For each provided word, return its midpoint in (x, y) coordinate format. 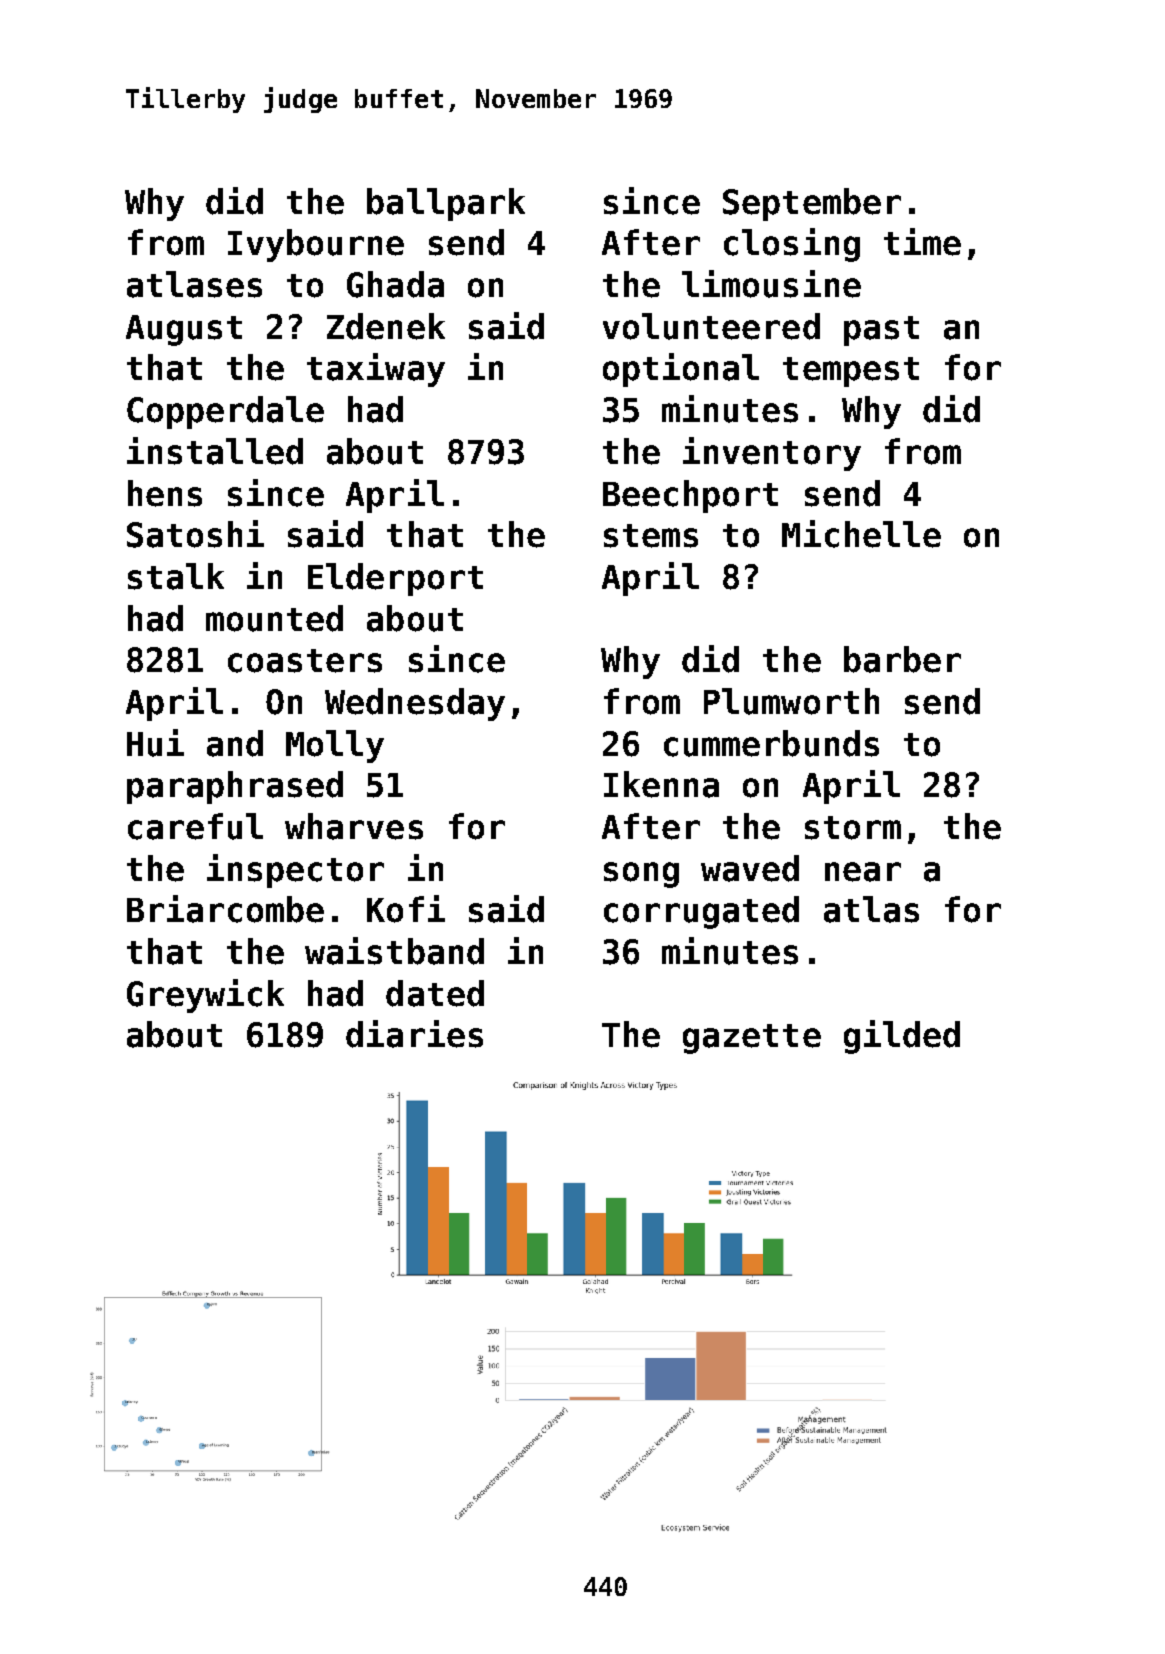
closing (792, 245)
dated (435, 993)
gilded (902, 1037)
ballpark (446, 204)
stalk (176, 576)
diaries (414, 1034)
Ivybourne (316, 245)
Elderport (395, 579)
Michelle (861, 534)
